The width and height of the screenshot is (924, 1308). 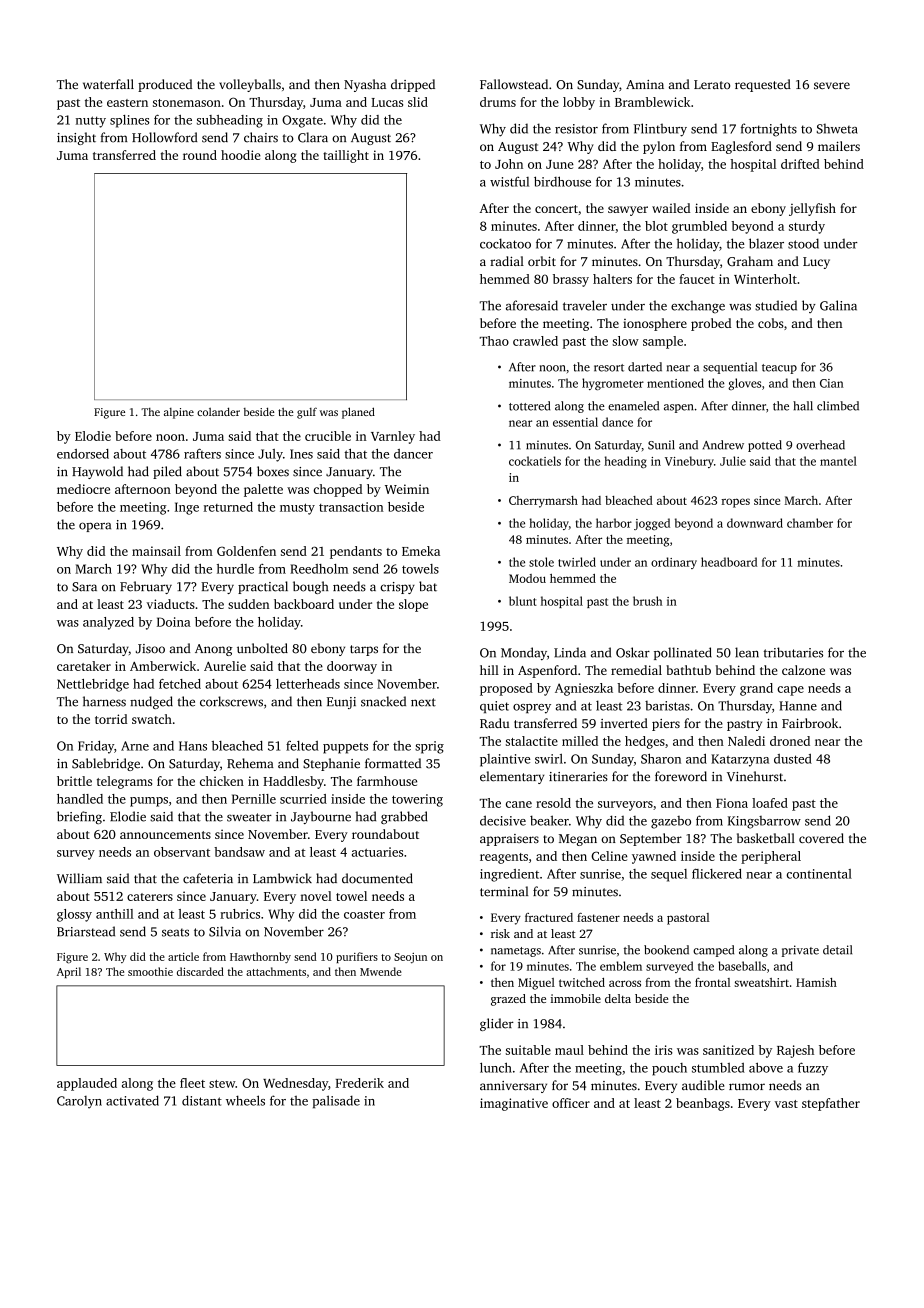 I want to click on Cherrymarsh, so click(x=543, y=502).
